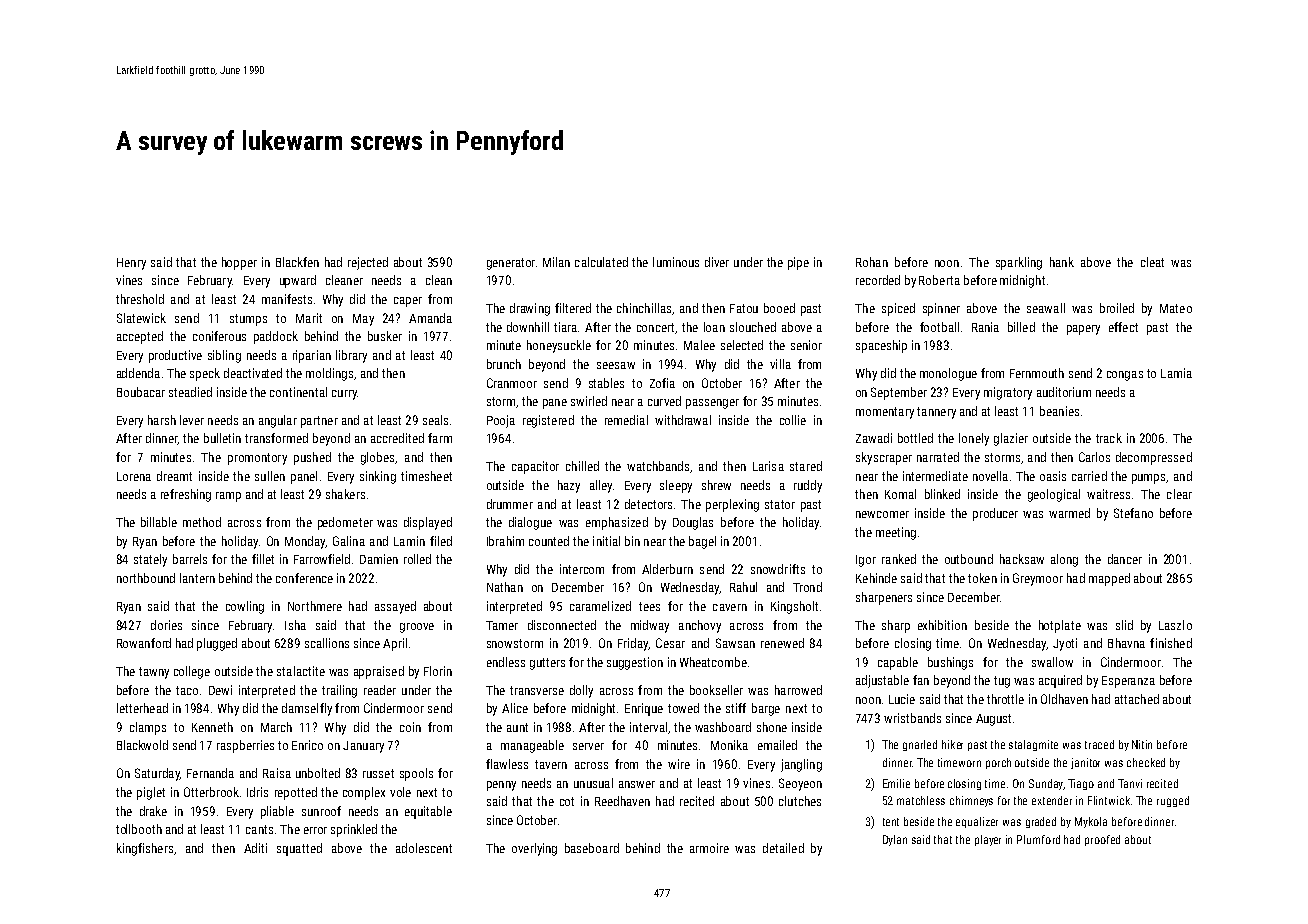 Image resolution: width=1308 pixels, height=924 pixels. I want to click on bulletin, so click(222, 438).
